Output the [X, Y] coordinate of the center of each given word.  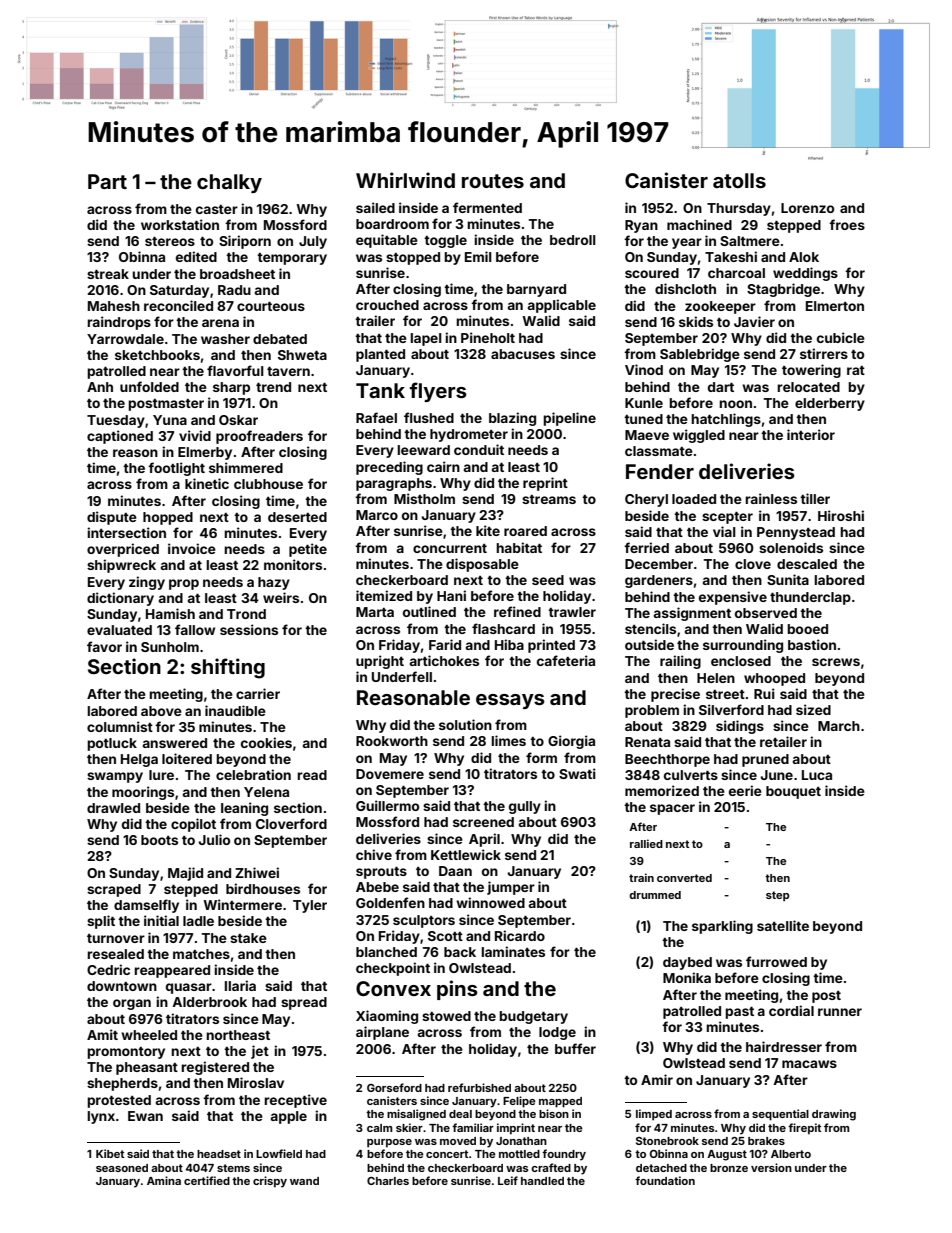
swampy [115, 777]
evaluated [119, 630]
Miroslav [256, 1082]
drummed [655, 895]
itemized [384, 595]
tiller [815, 498]
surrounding [743, 646]
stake [248, 938]
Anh [100, 387]
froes [847, 224]
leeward [423, 450]
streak [108, 274]
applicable [561, 306]
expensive [733, 598]
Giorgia [571, 742]
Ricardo [520, 935]
